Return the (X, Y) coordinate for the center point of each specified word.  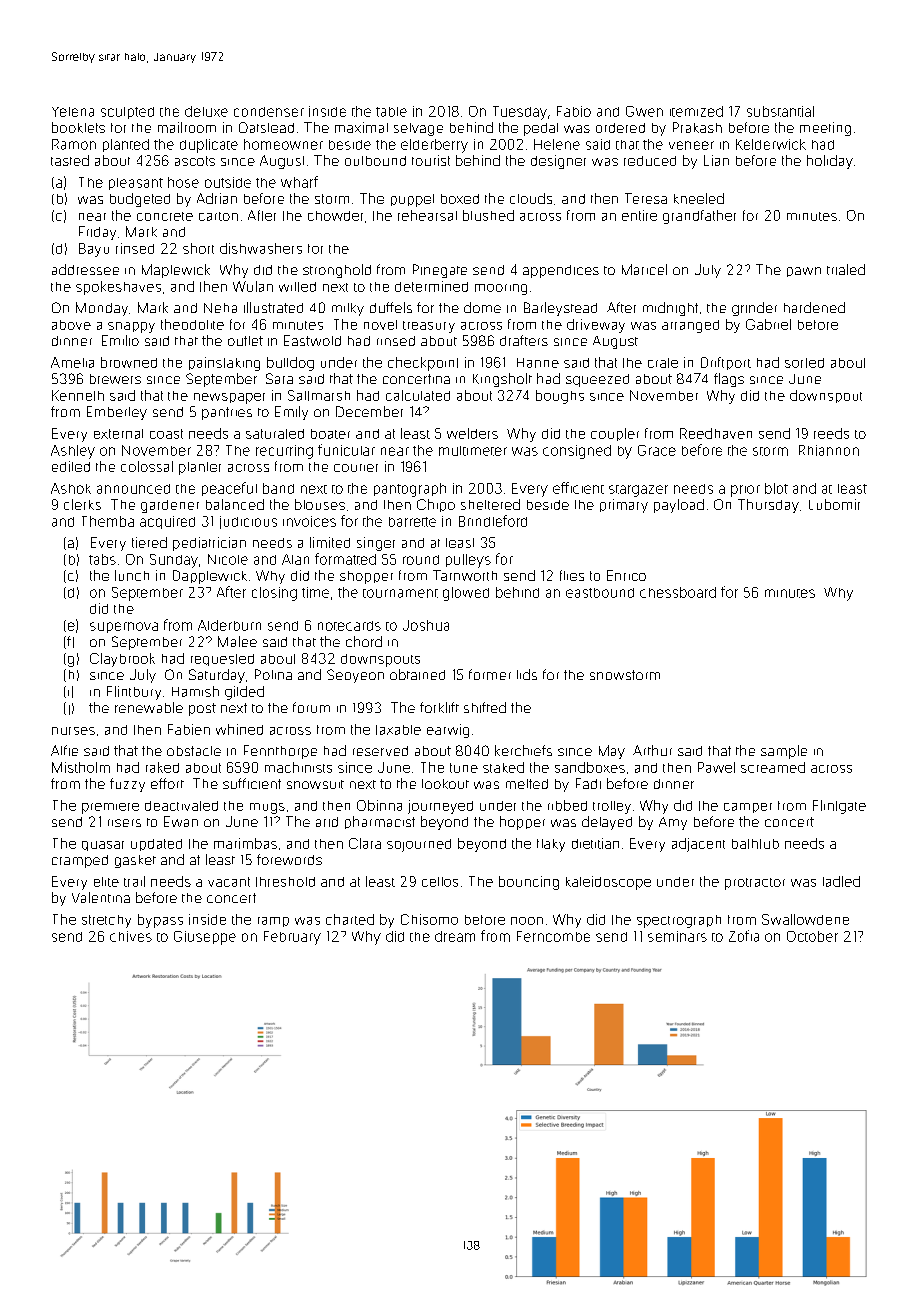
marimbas (245, 843)
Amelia (72, 362)
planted (126, 145)
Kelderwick (771, 144)
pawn (804, 272)
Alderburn (229, 625)
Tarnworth (465, 575)
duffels (391, 307)
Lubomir (834, 504)
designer (558, 162)
